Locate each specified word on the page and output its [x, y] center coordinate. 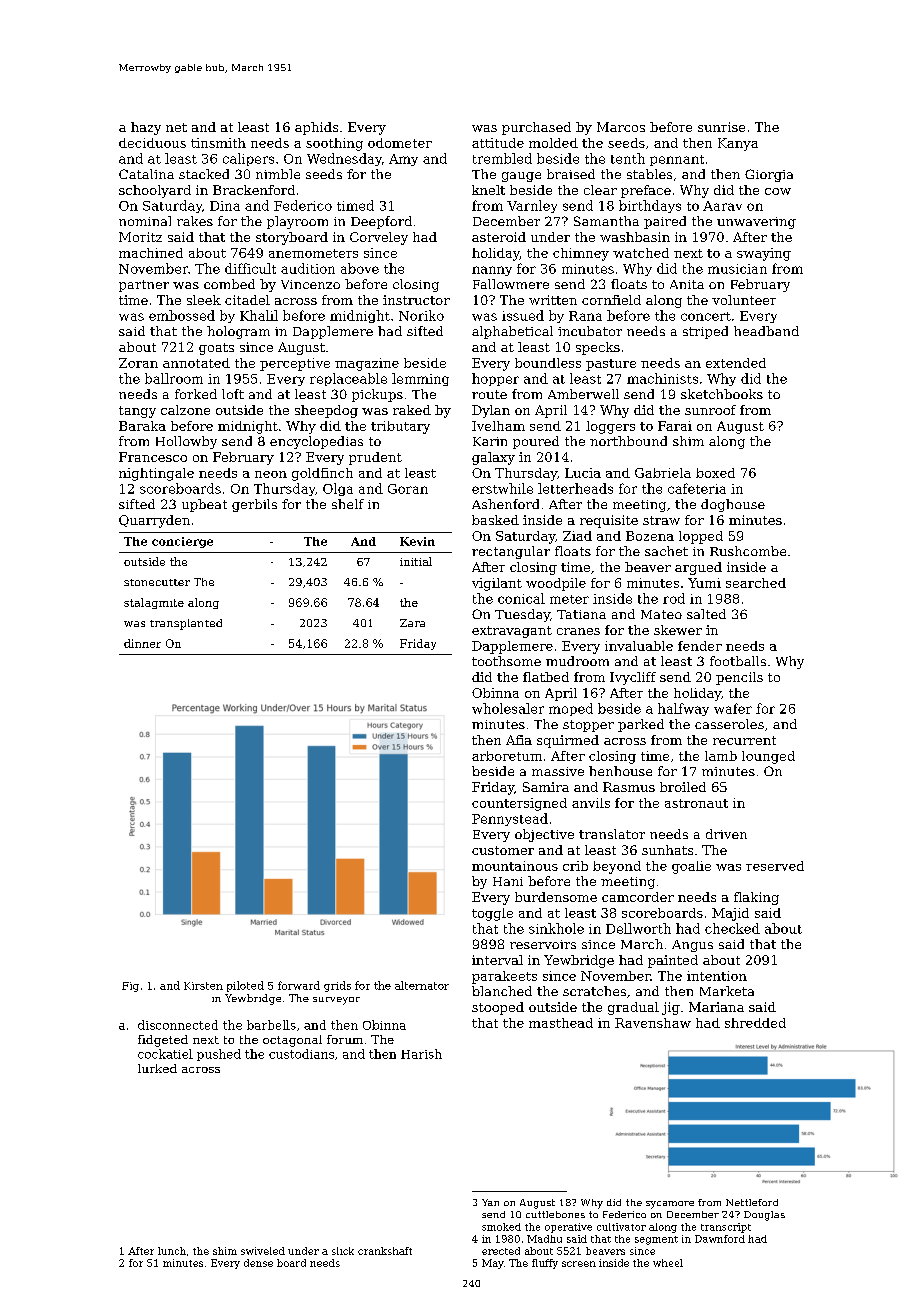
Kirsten [203, 986]
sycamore [670, 1205]
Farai [675, 426]
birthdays [650, 206]
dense [258, 1263]
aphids [316, 128]
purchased [536, 128]
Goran [408, 489]
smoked [501, 1227]
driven [726, 834]
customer [503, 850]
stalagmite [154, 603]
